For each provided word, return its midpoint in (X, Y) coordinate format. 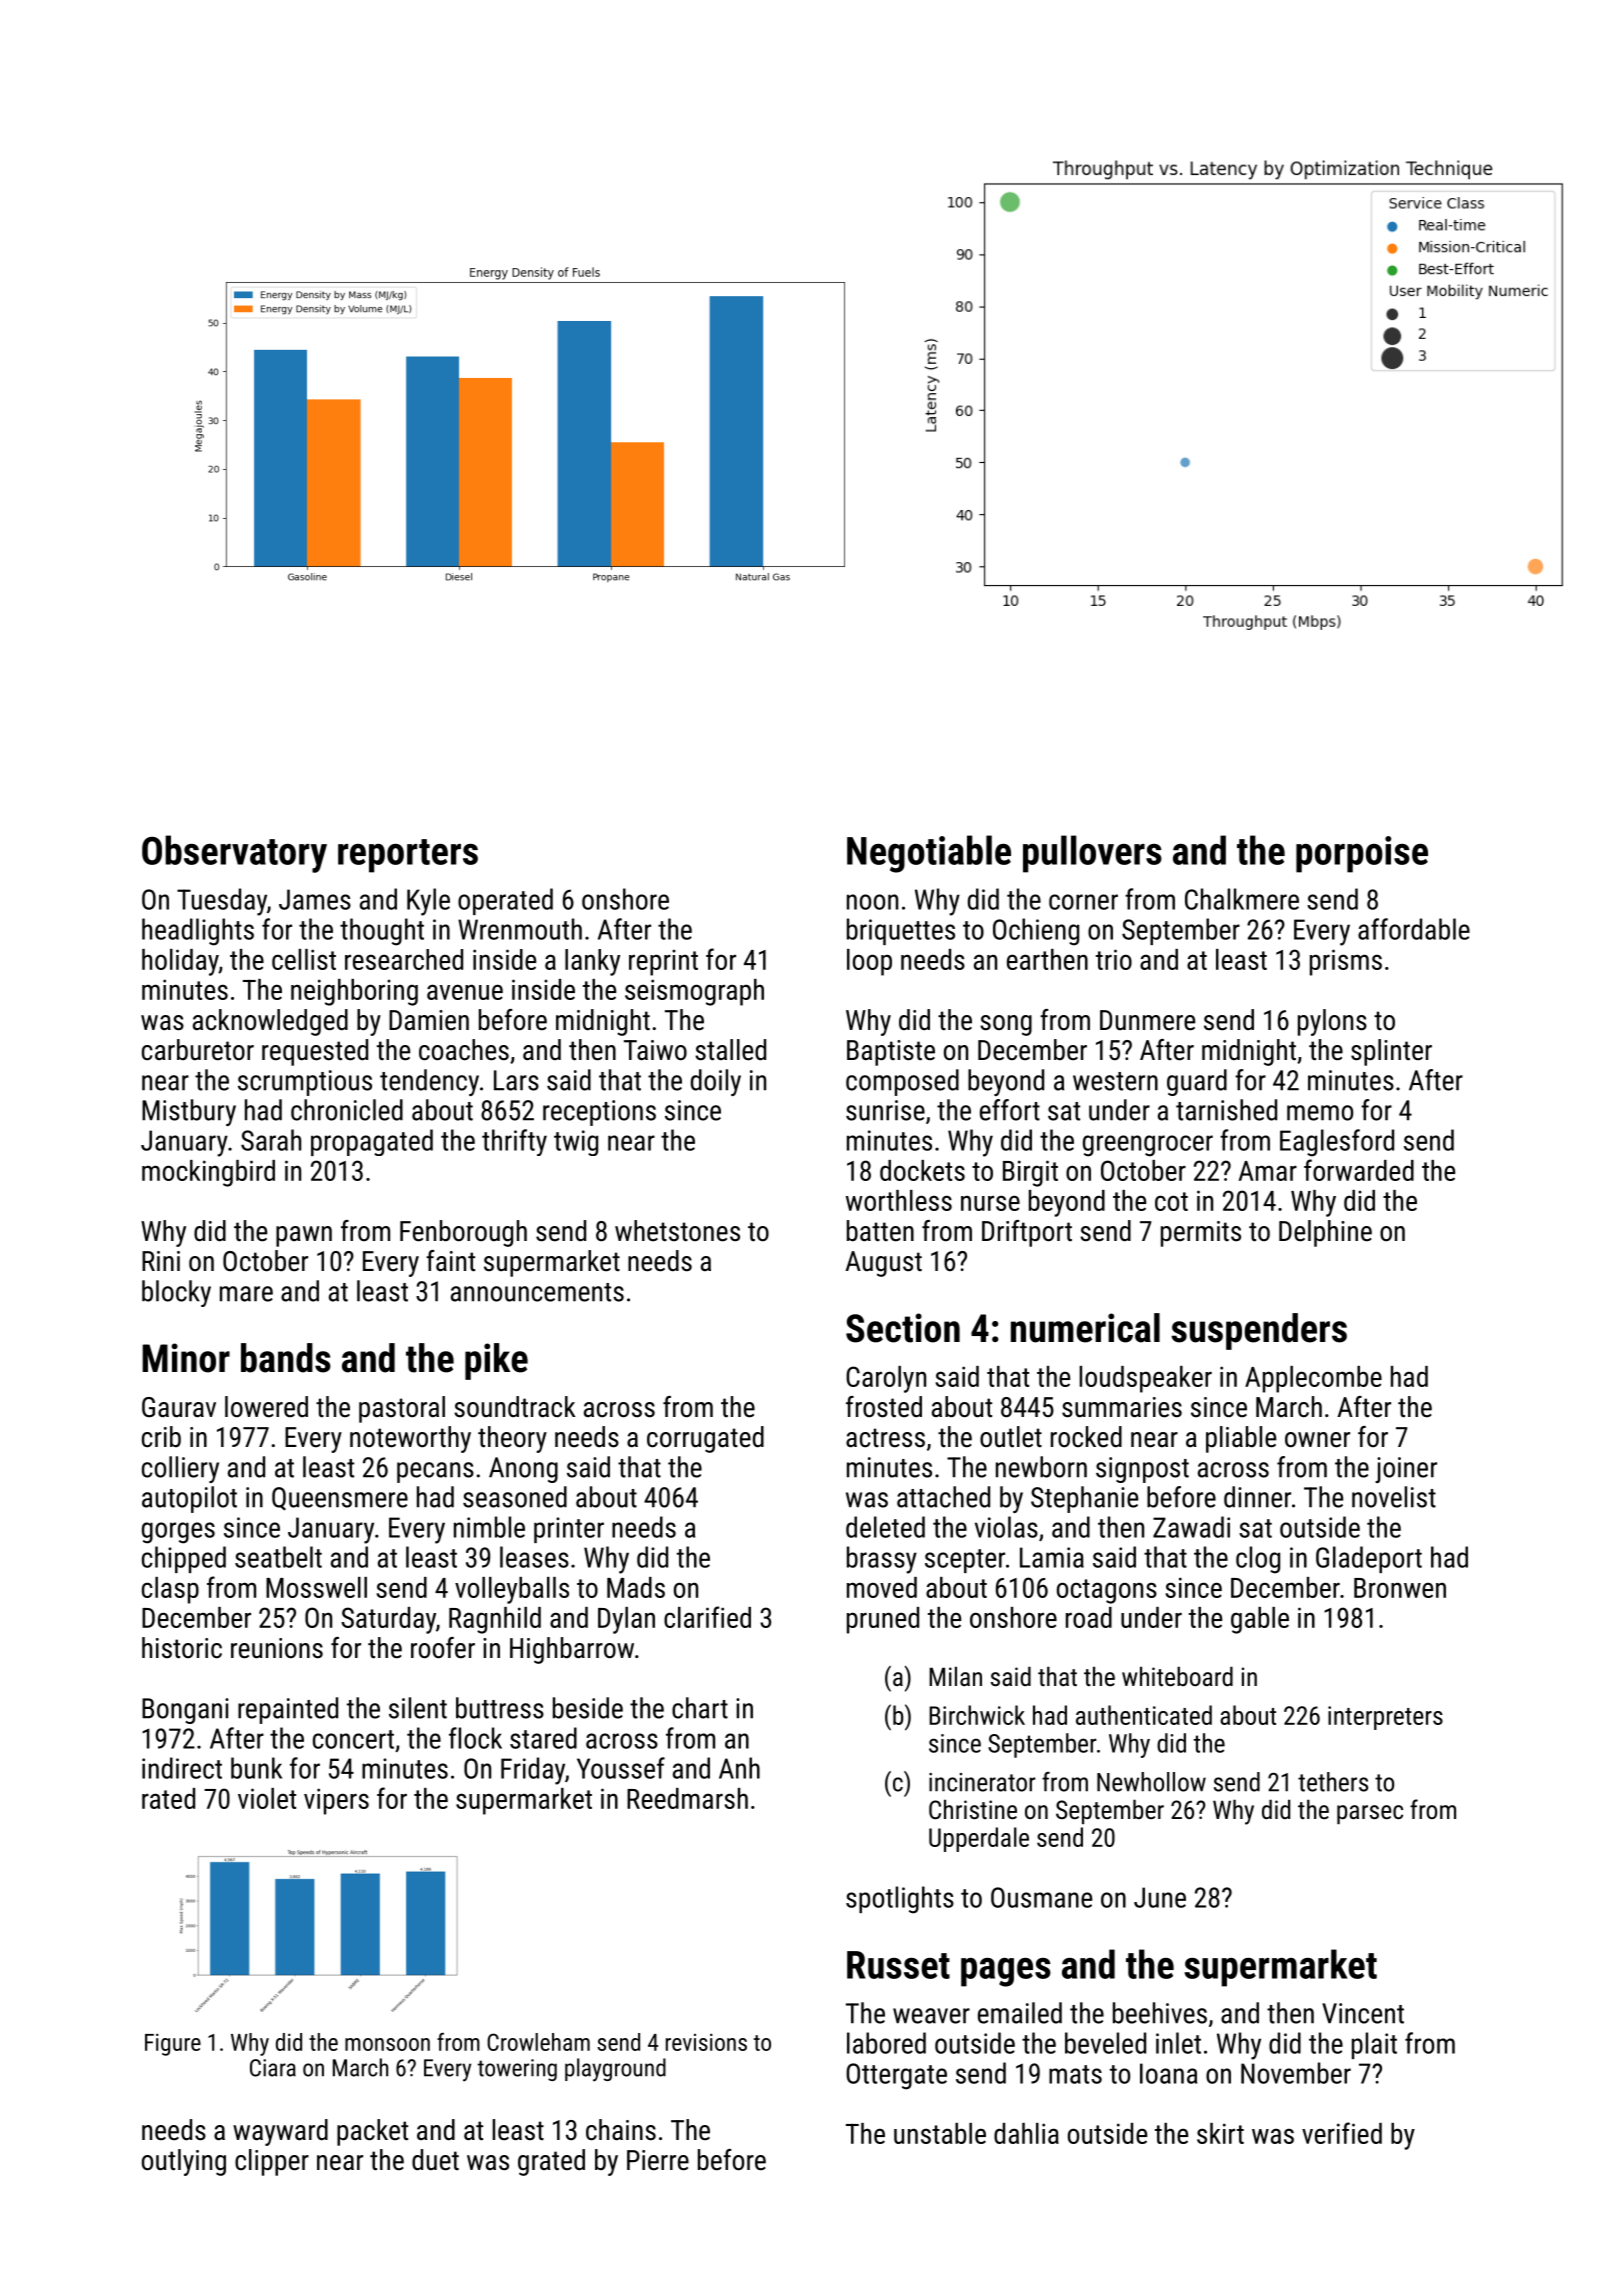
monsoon (387, 2044)
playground (615, 2070)
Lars (516, 1080)
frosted (884, 1407)
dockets (922, 1170)
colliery (180, 1469)
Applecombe (1313, 1379)
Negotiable (929, 854)
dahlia (1026, 2133)
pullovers (1092, 854)
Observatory (234, 854)
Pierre (658, 2160)
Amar (1268, 1171)
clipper (272, 2162)
